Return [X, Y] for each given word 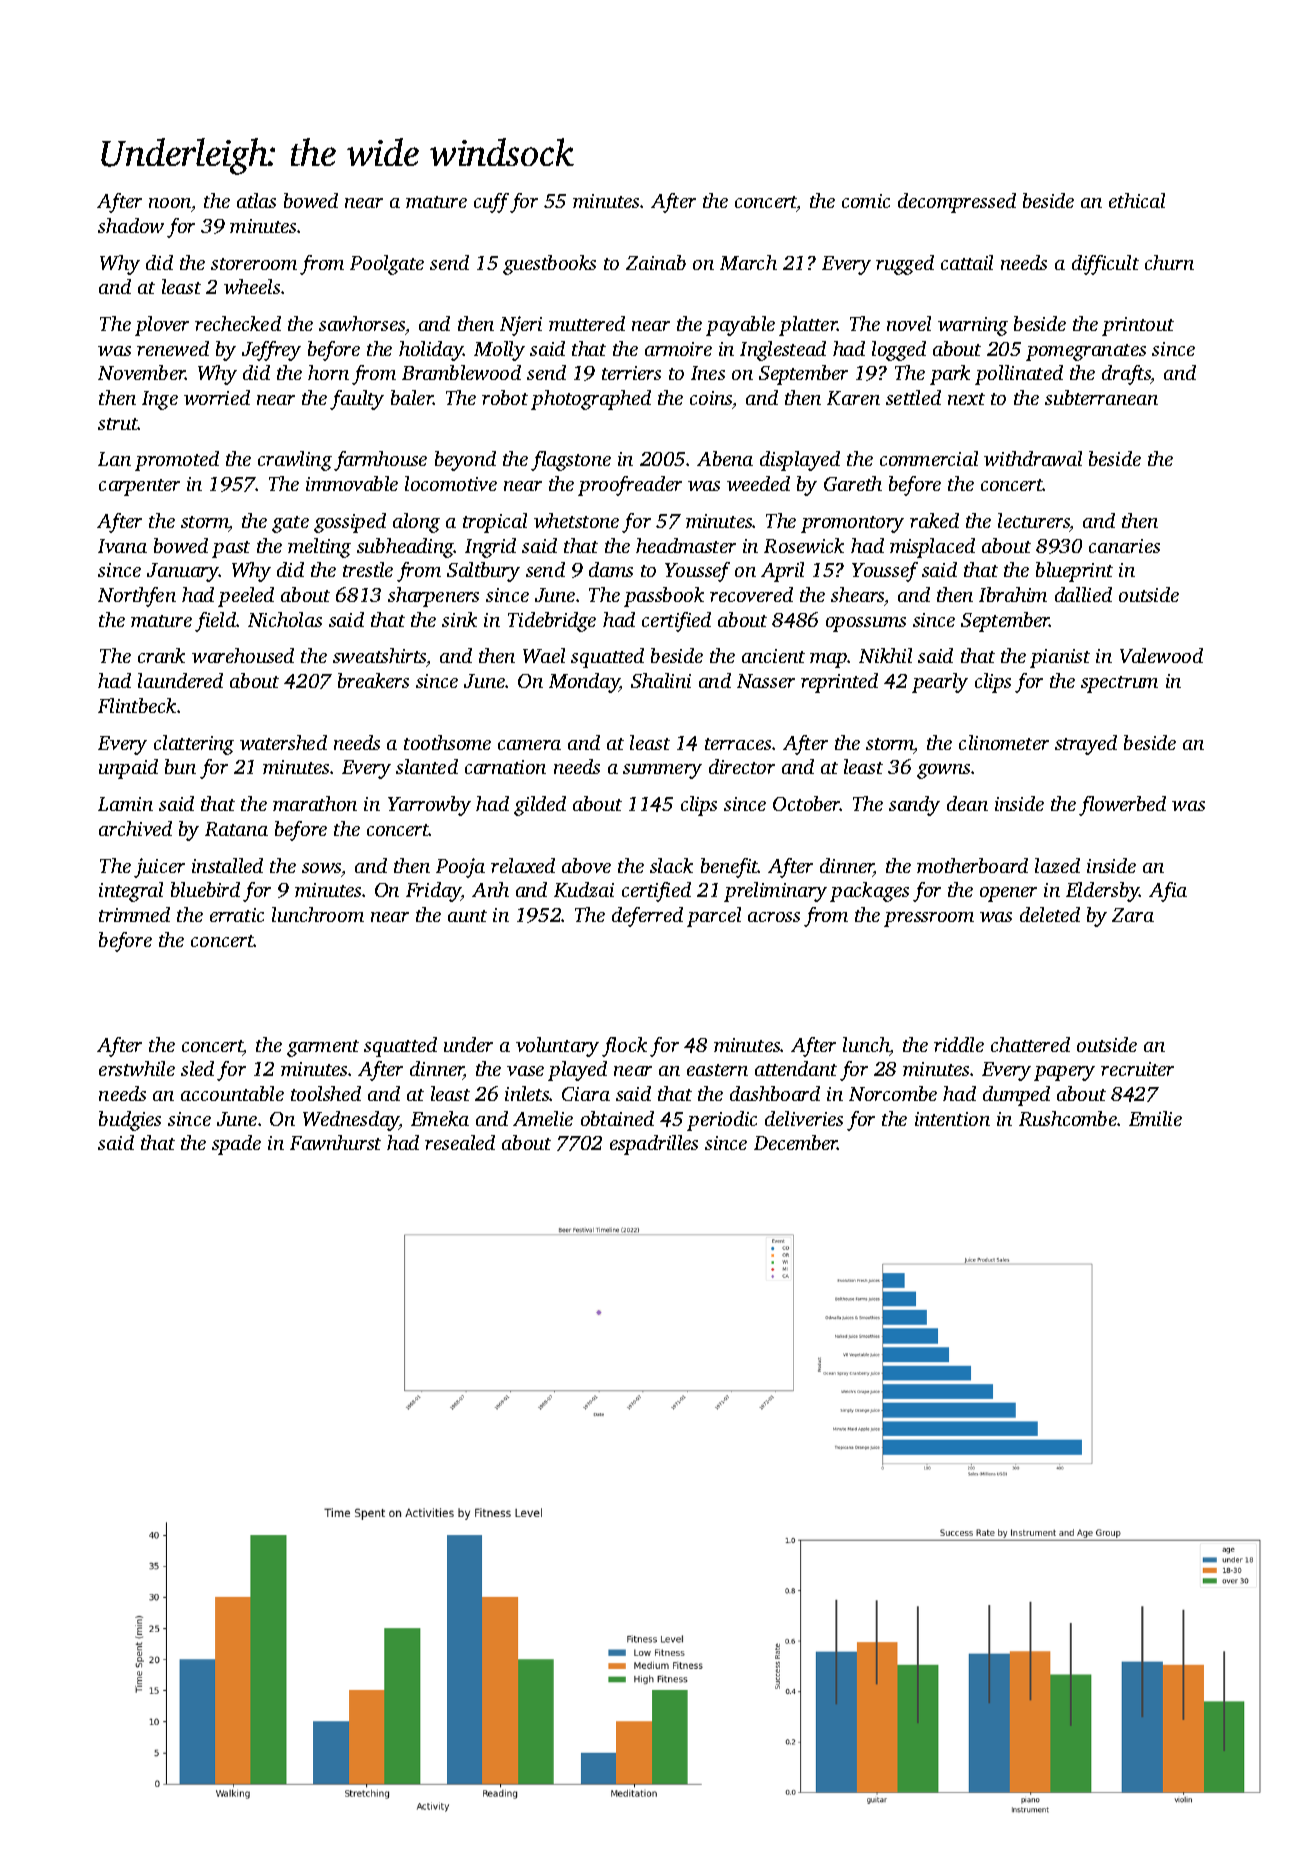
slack [671, 865]
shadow [131, 225]
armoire [678, 349]
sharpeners [433, 597]
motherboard [972, 865]
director [742, 766]
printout [1138, 326]
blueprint [1074, 572]
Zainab [656, 262]
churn [1169, 262]
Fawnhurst [335, 1142]
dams [611, 569]
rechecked [238, 323]
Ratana [236, 829]
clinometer [1004, 742]
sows [321, 868]
